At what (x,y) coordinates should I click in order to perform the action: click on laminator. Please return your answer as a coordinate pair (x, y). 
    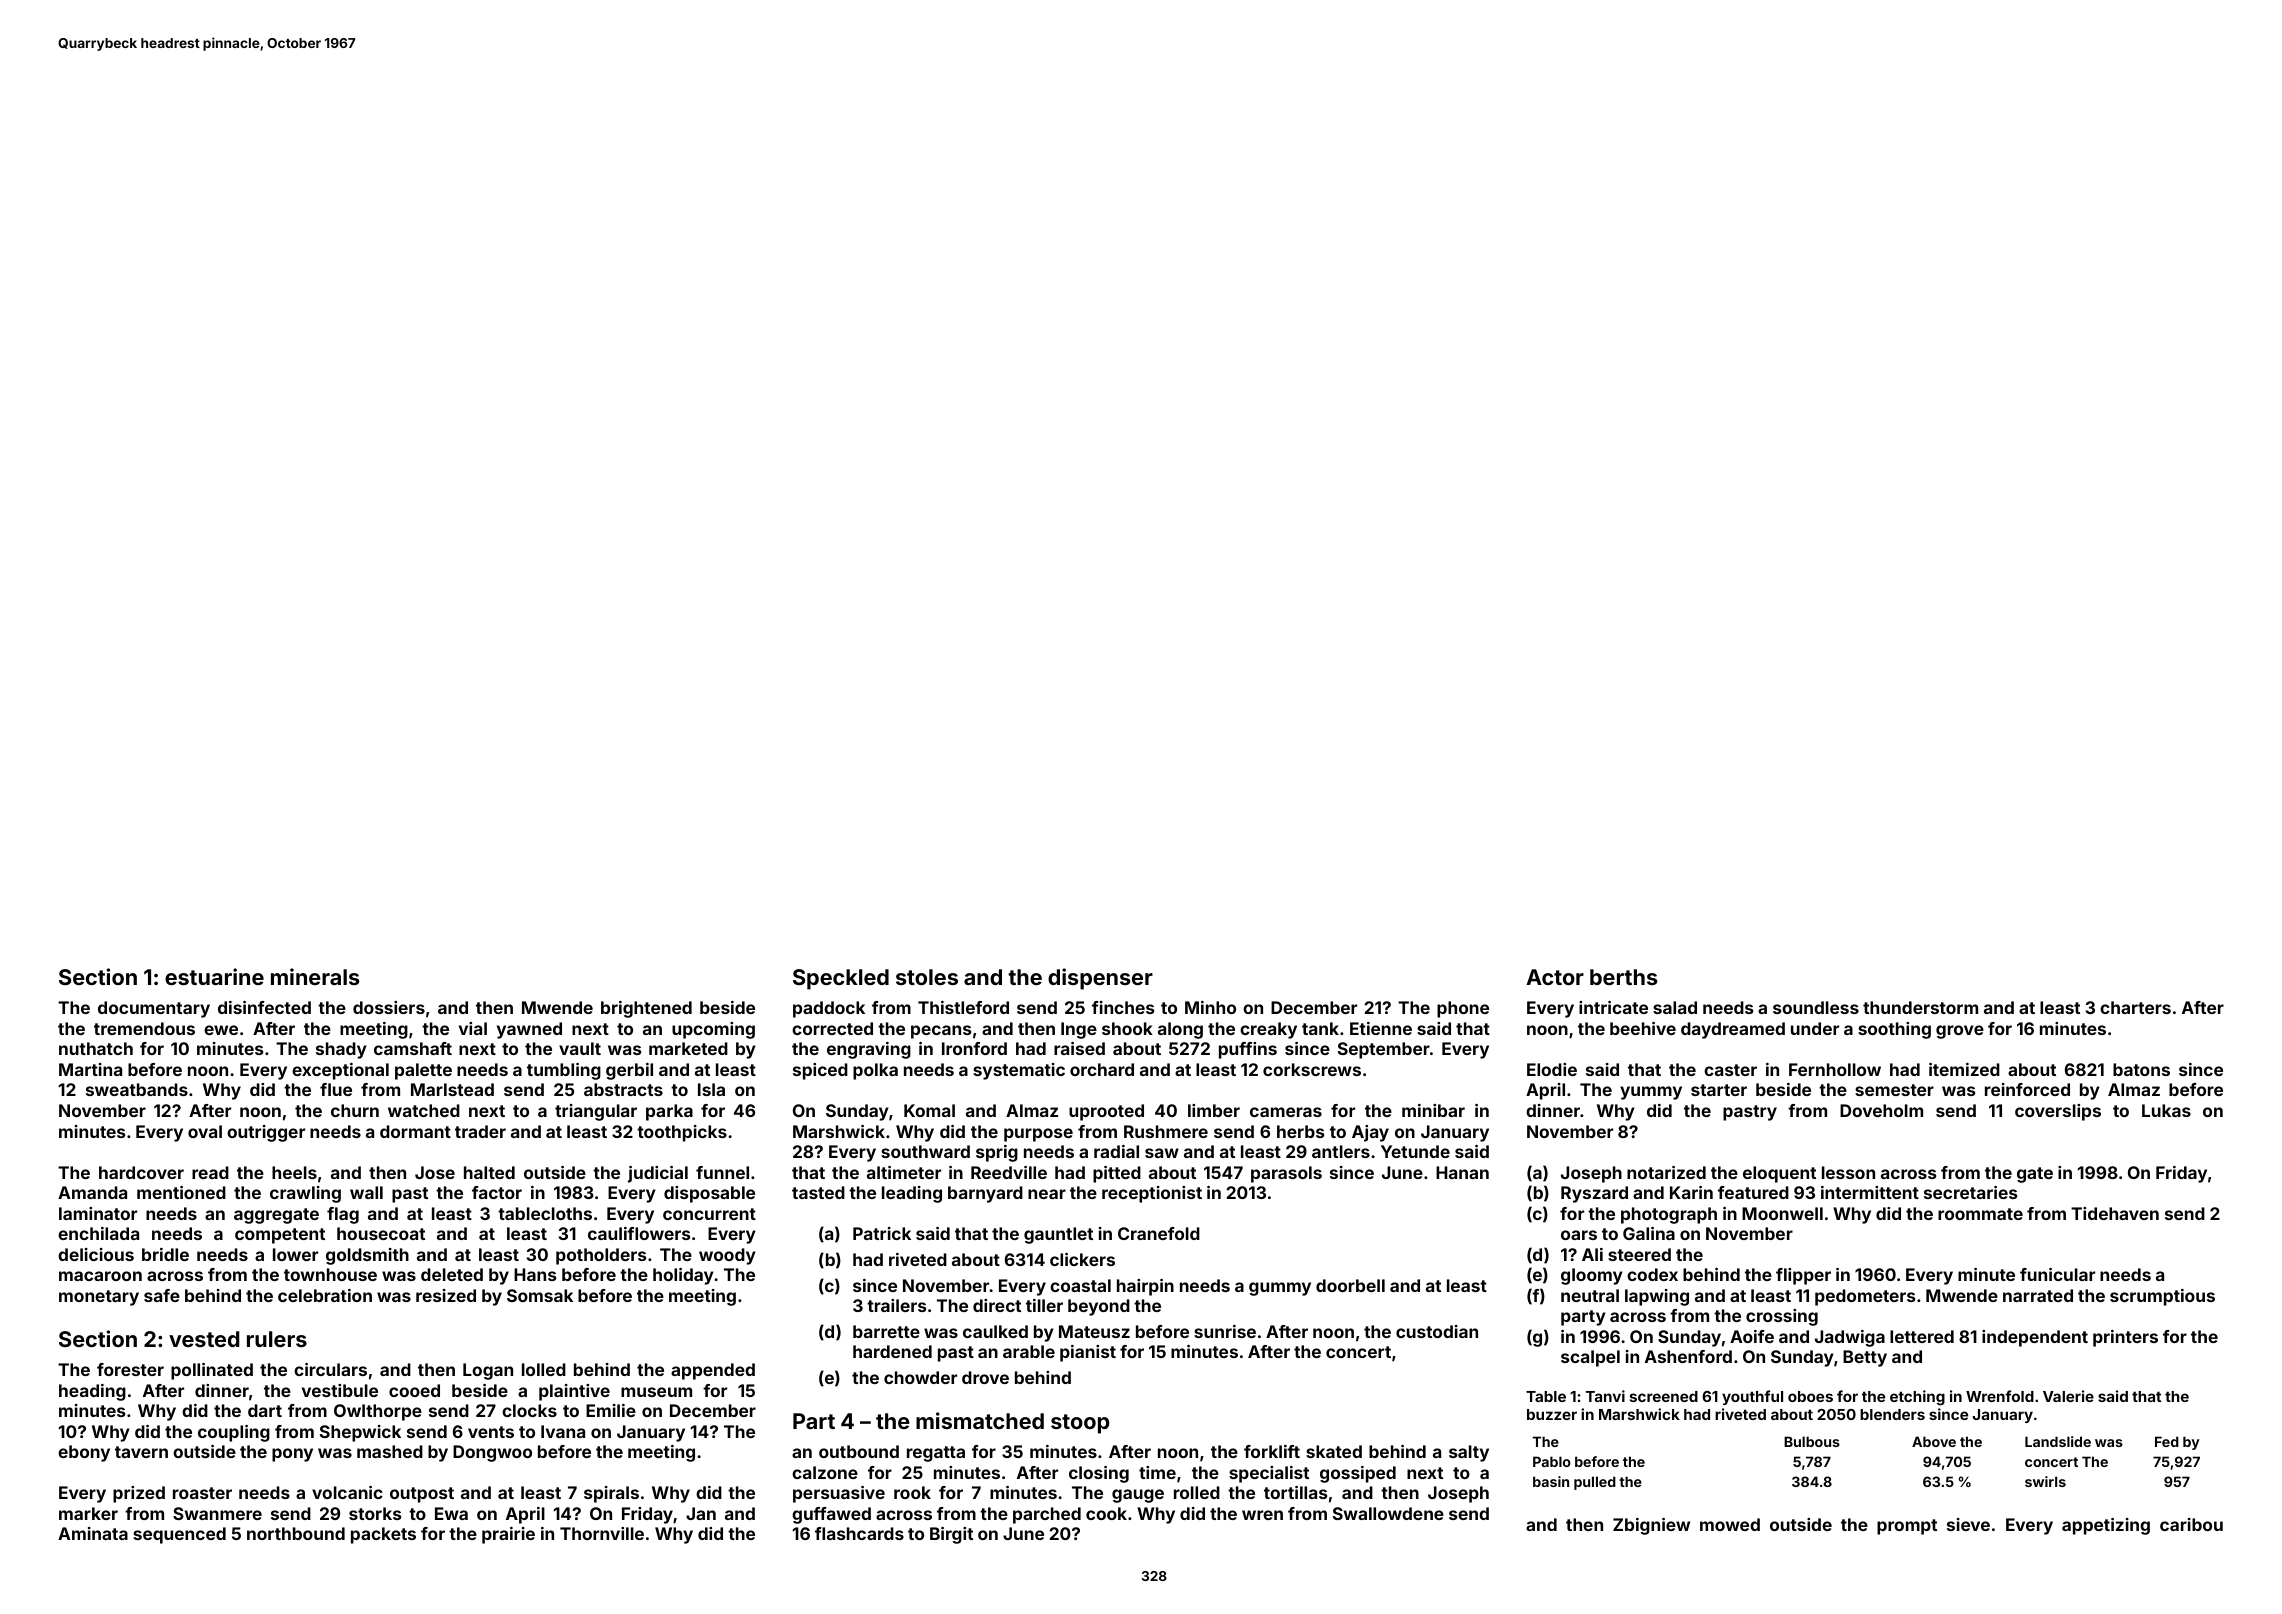
    Looking at the image, I should click on (98, 1213).
